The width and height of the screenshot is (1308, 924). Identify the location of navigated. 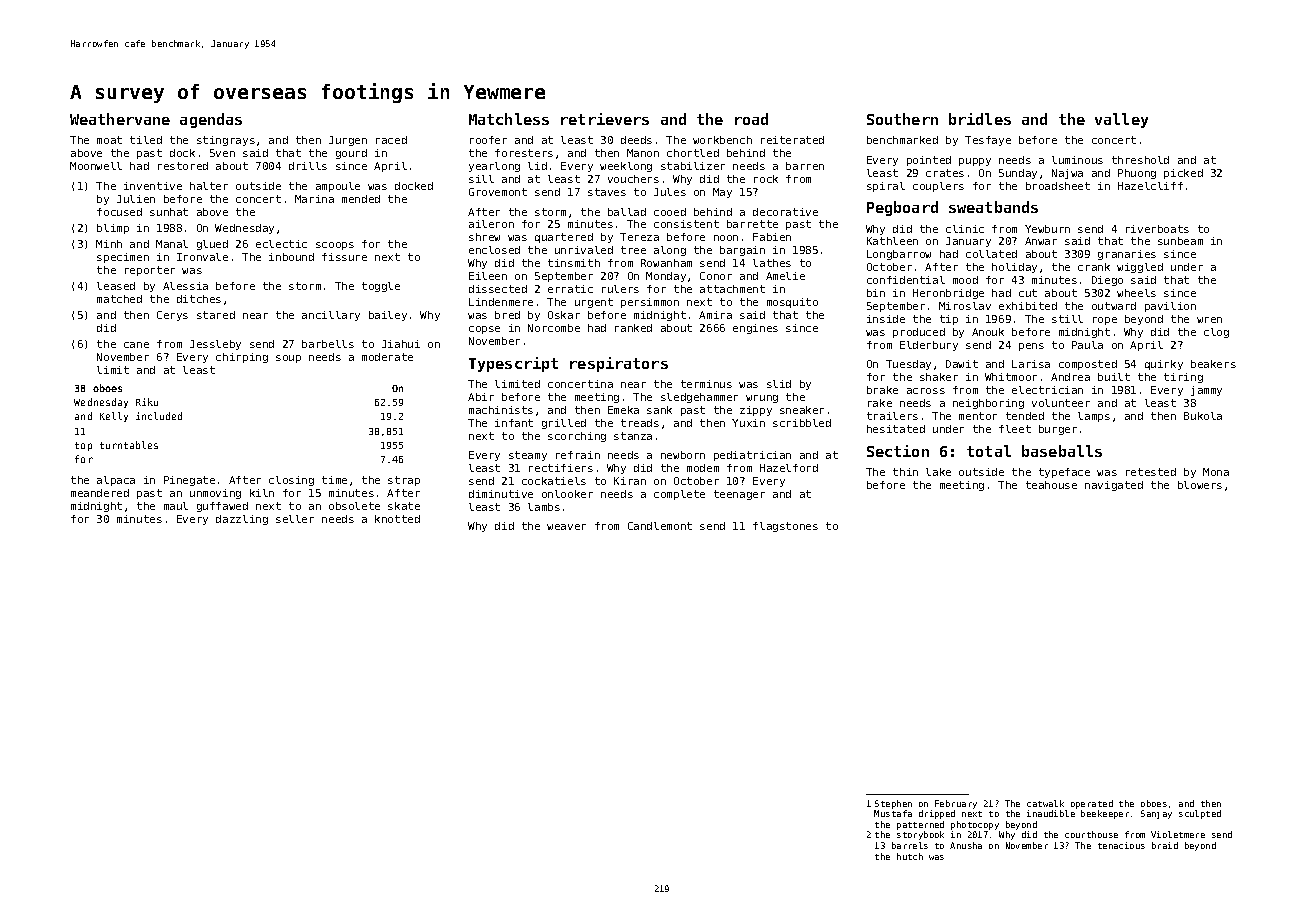
(1114, 486).
